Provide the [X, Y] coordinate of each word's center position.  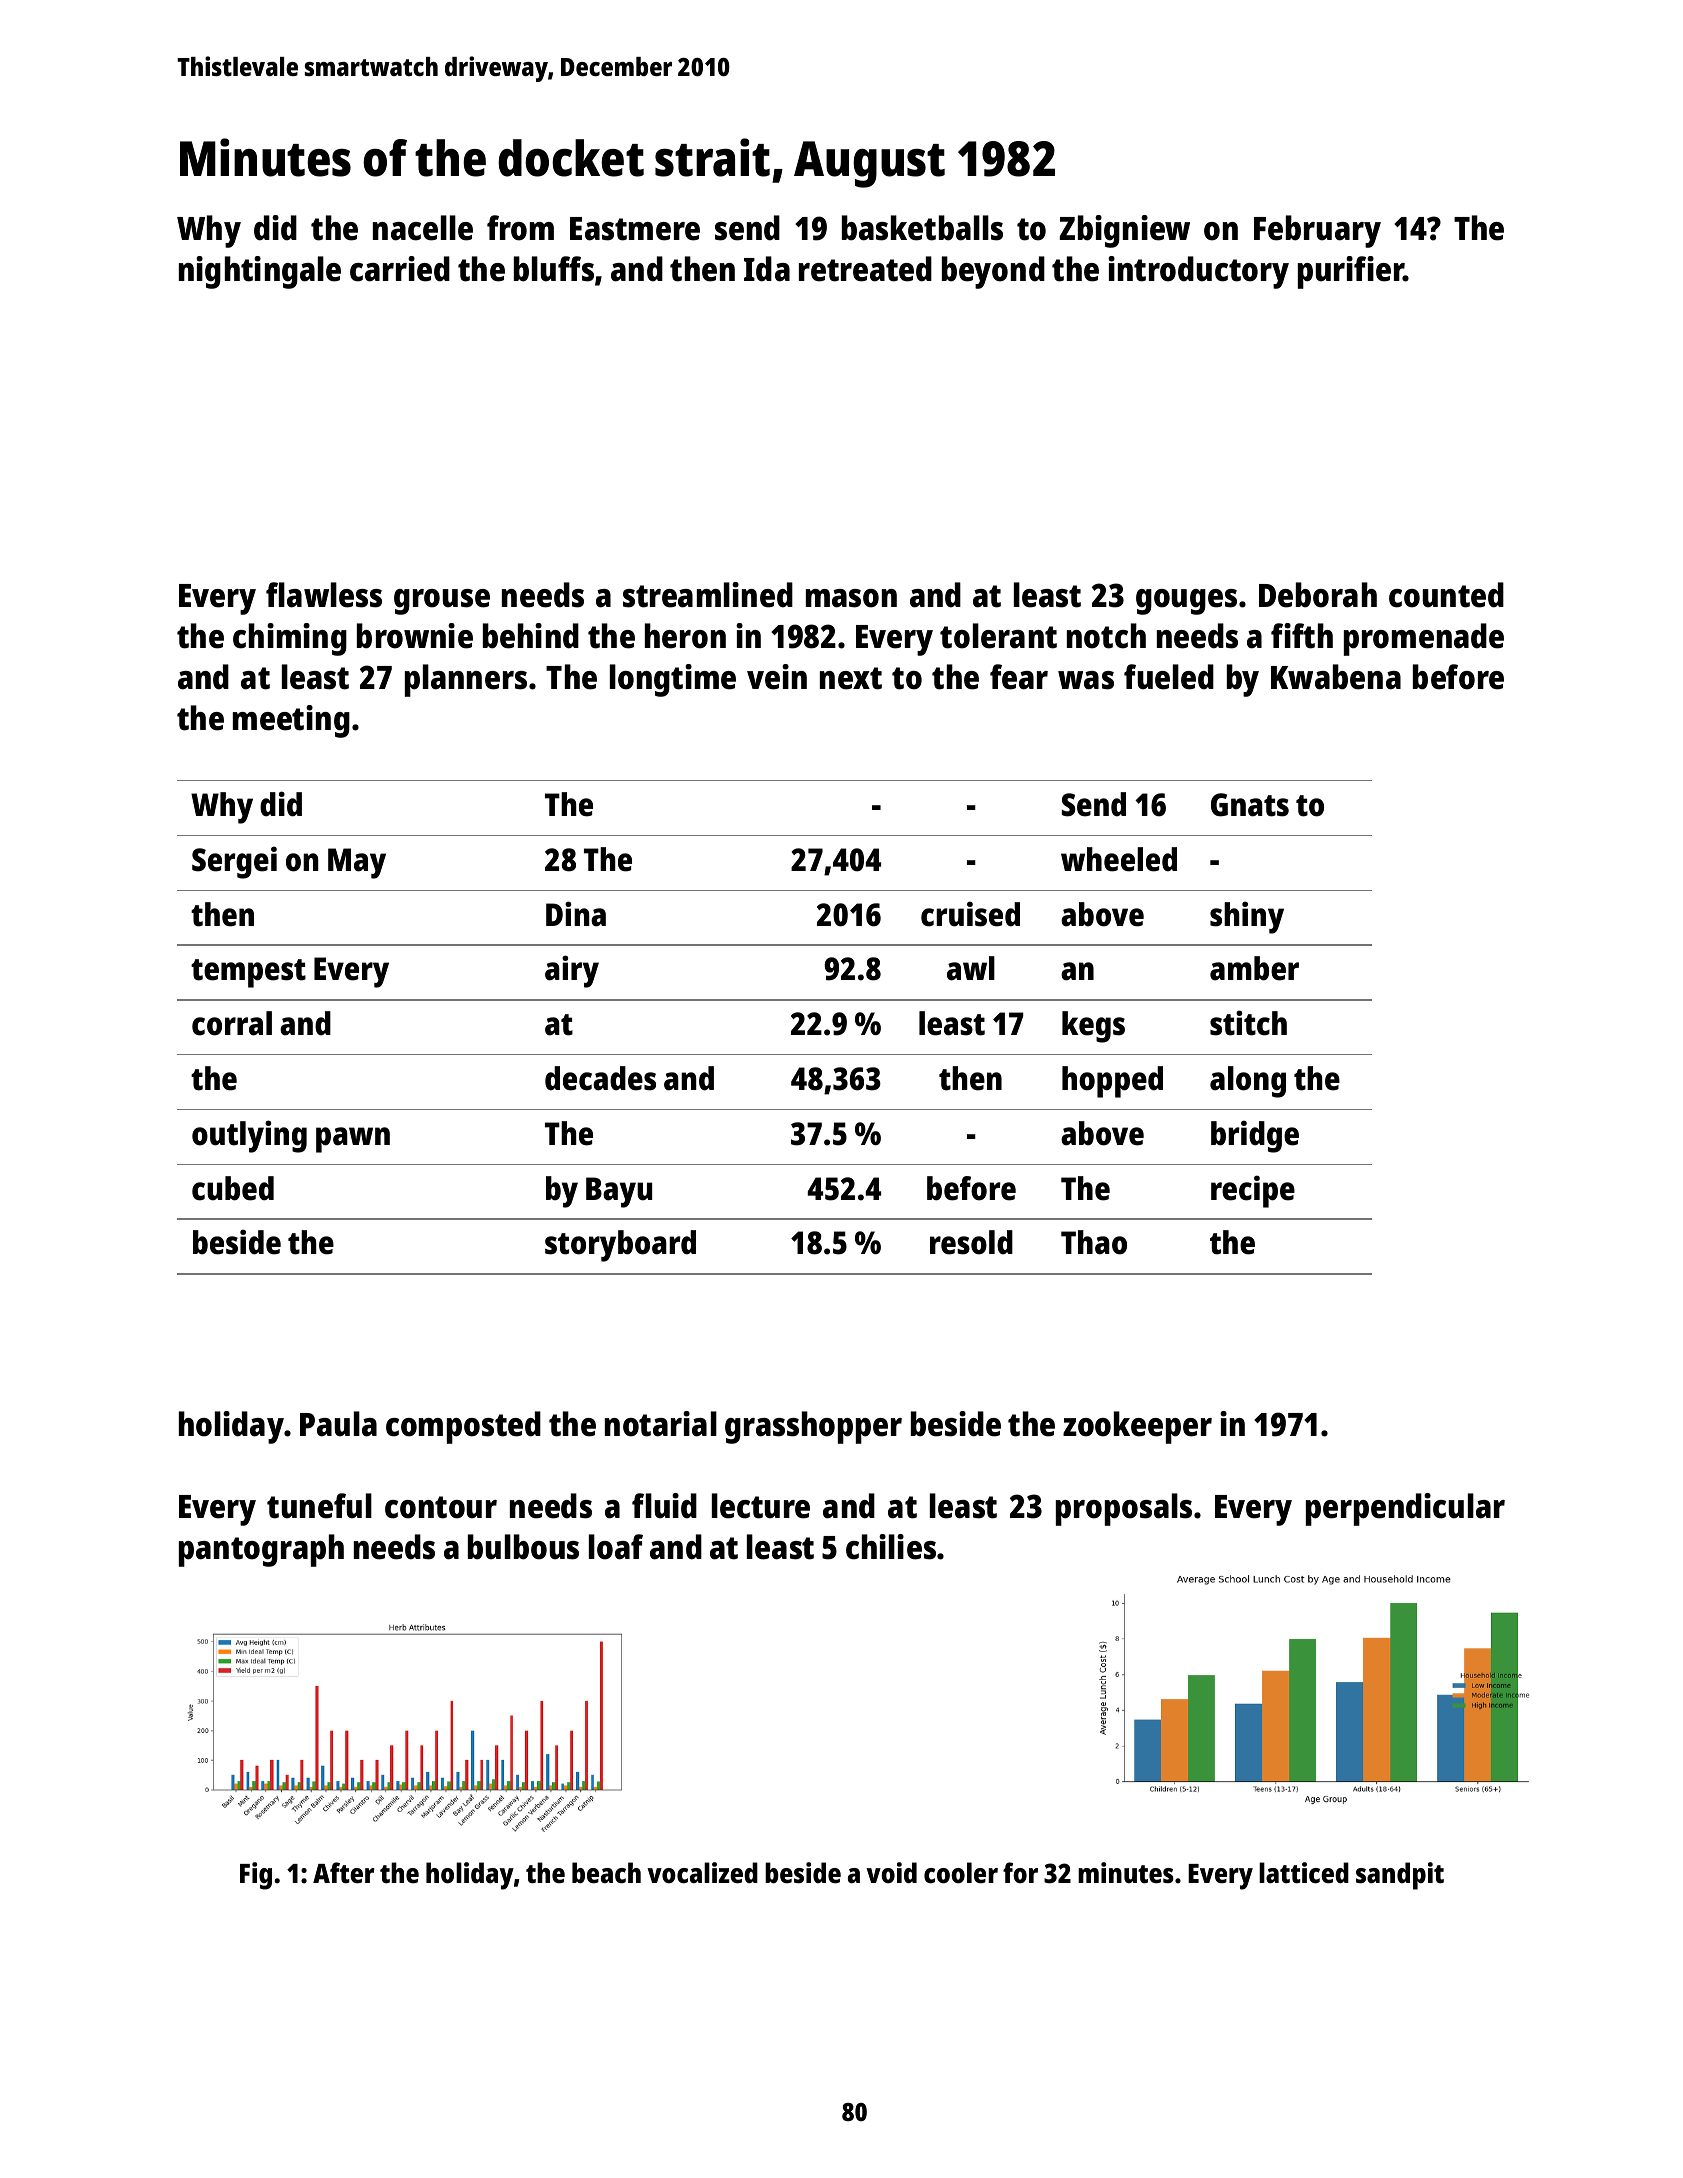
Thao [1094, 1242]
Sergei [234, 862]
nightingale [260, 272]
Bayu [619, 1192]
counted [1446, 595]
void [891, 1872]
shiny [1247, 917]
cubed [233, 1188]
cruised [970, 914]
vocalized [702, 1873]
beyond [993, 272]
